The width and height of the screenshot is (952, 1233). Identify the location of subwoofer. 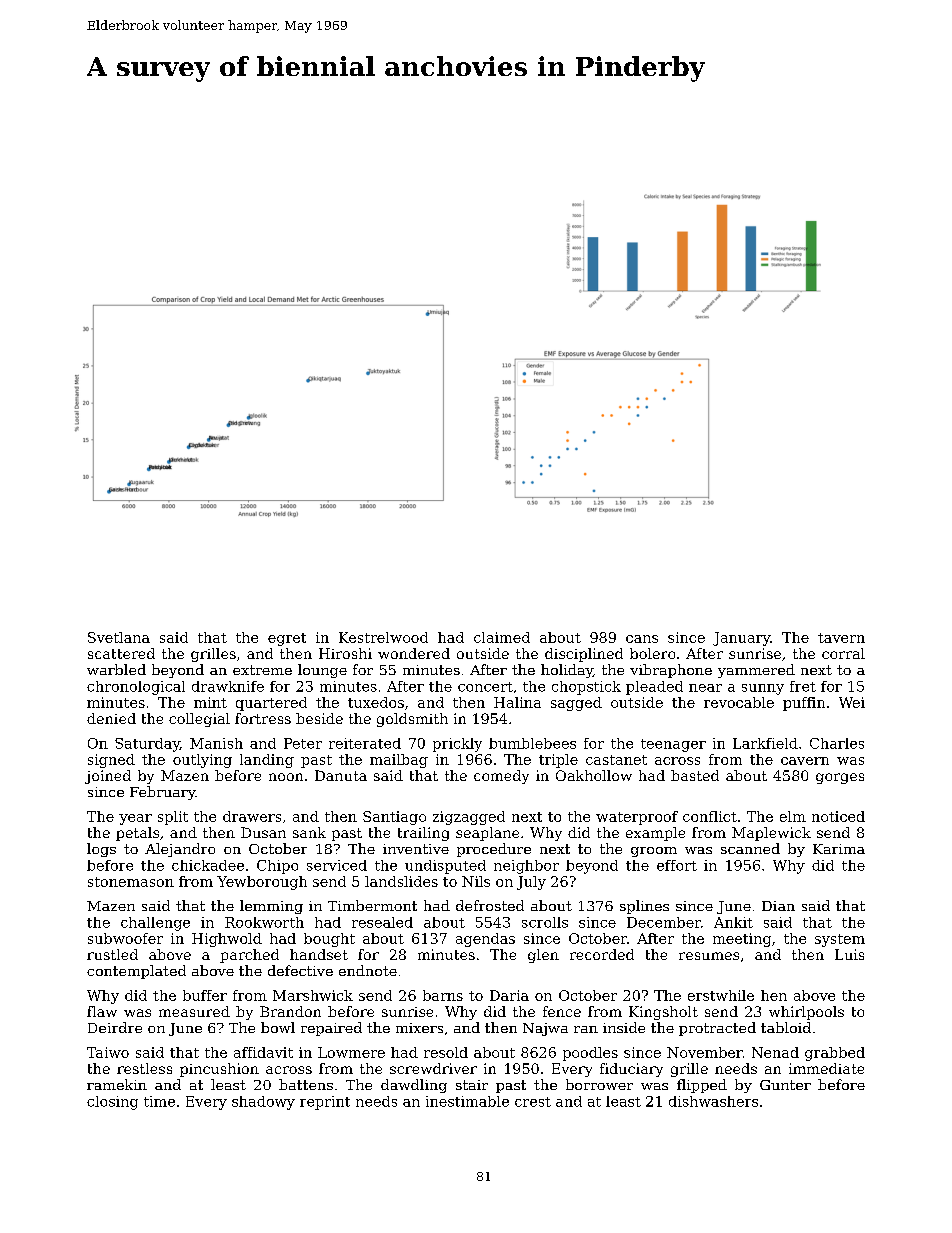
(125, 938).
